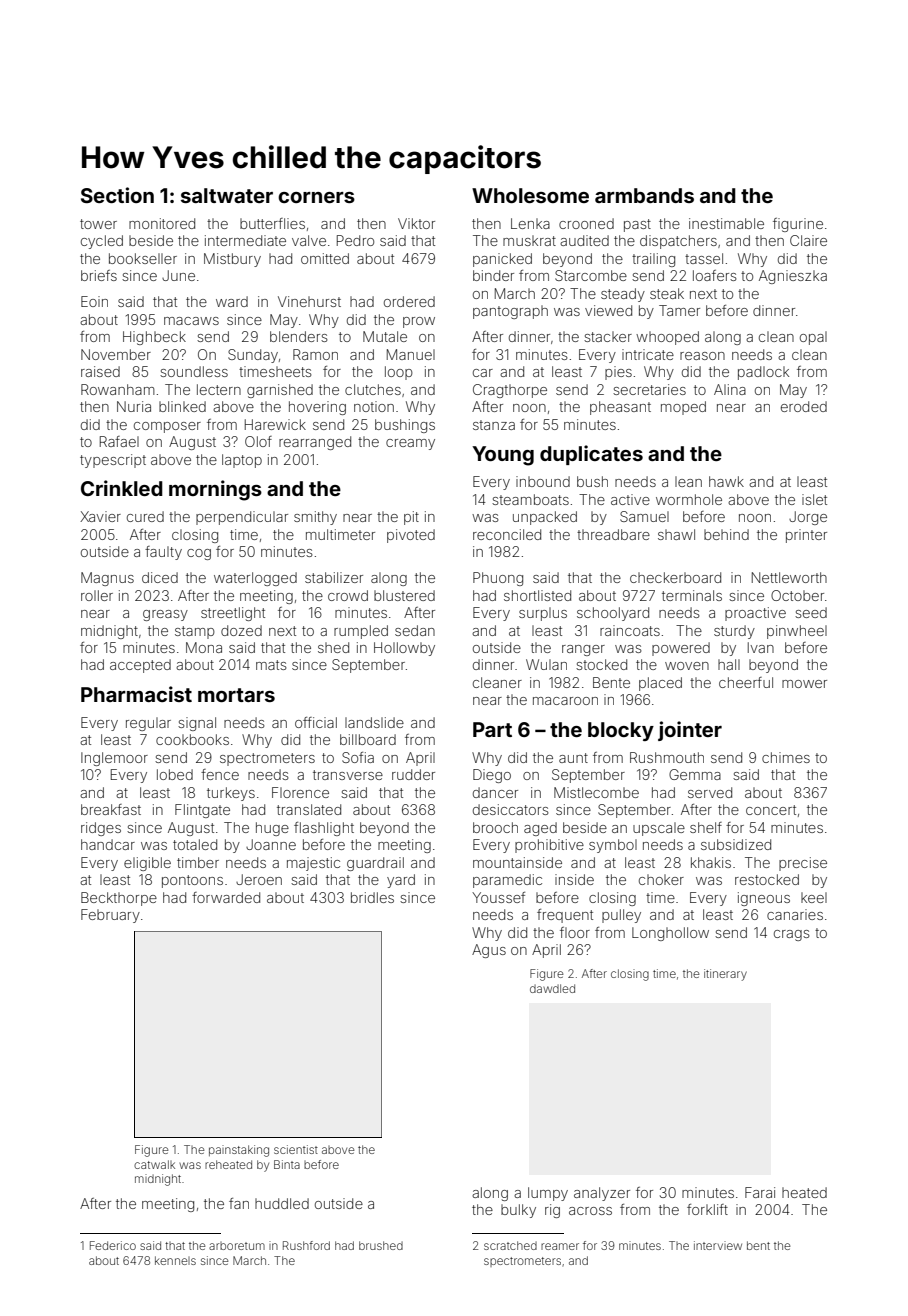 The width and height of the screenshot is (908, 1316). I want to click on Section, so click(117, 195).
